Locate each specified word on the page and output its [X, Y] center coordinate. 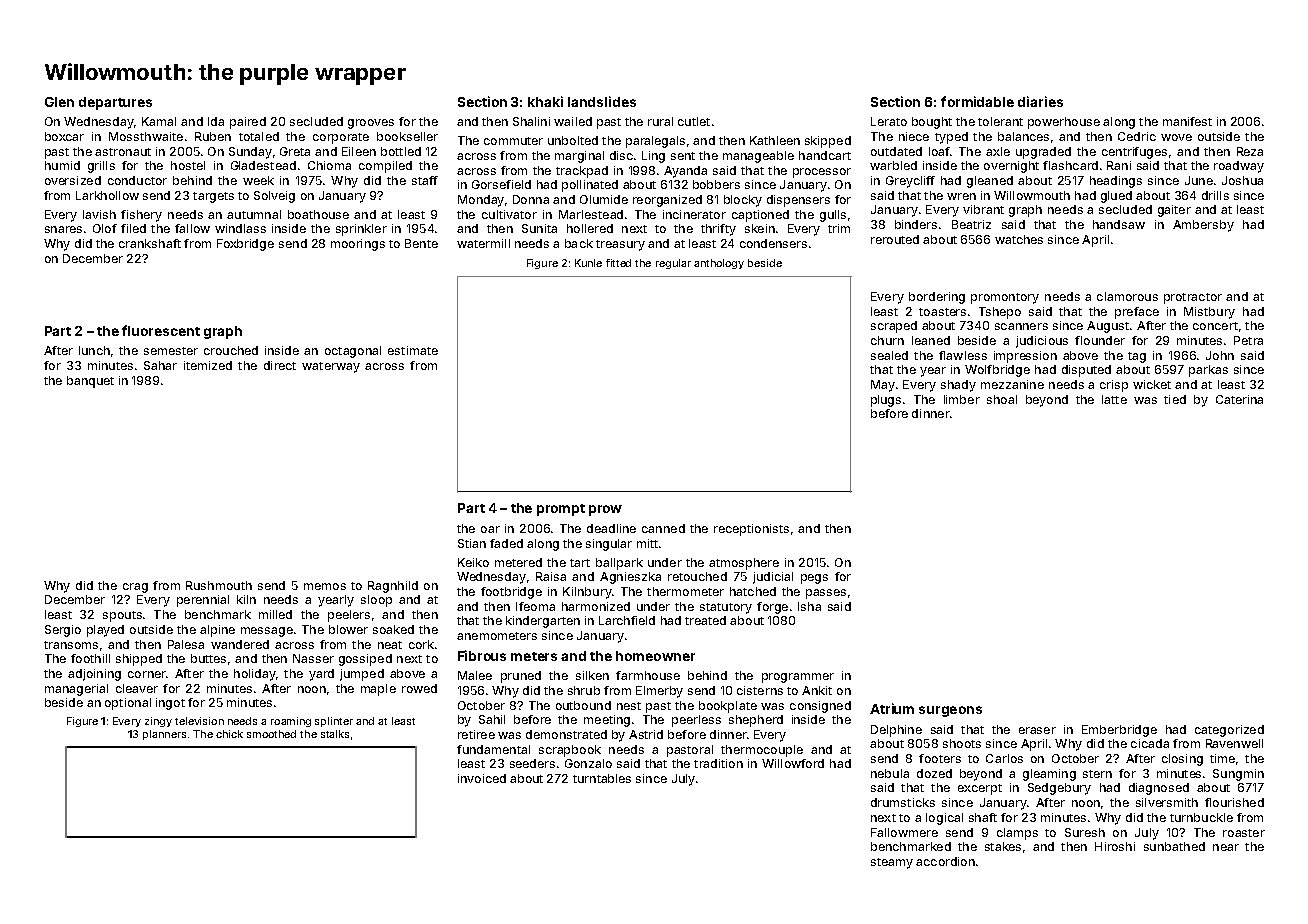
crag [135, 588]
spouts [122, 616]
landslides [602, 101]
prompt [561, 510]
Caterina [1239, 399]
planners [164, 735]
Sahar [160, 365]
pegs [814, 579]
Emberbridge [1119, 731]
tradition [718, 763]
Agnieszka [630, 578]
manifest [1187, 121]
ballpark [619, 564]
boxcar [64, 136]
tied [1175, 399]
